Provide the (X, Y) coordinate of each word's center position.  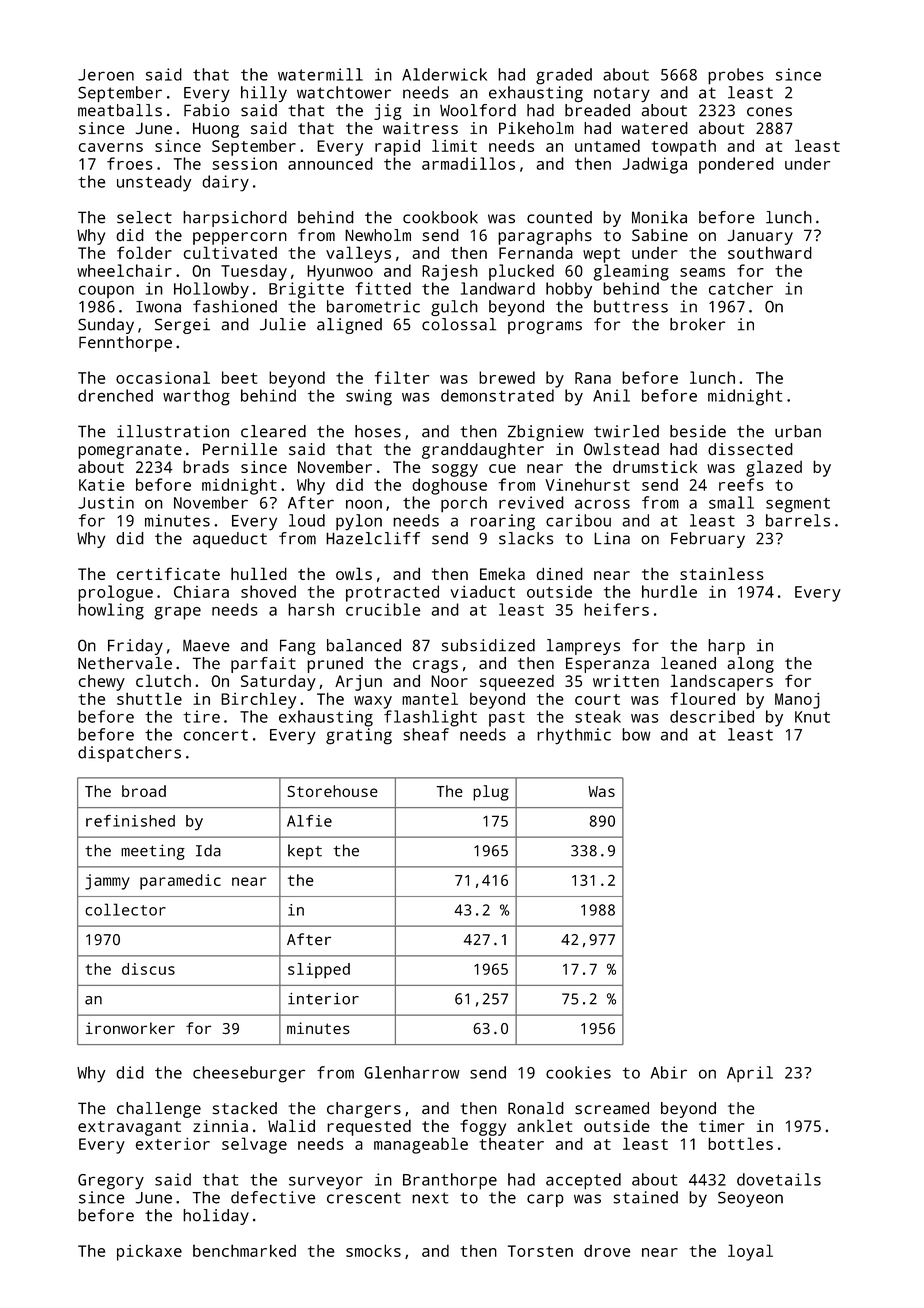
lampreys (583, 647)
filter (402, 377)
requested (369, 1127)
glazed (774, 468)
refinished (130, 821)
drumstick (655, 466)
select (144, 217)
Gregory (111, 1182)
